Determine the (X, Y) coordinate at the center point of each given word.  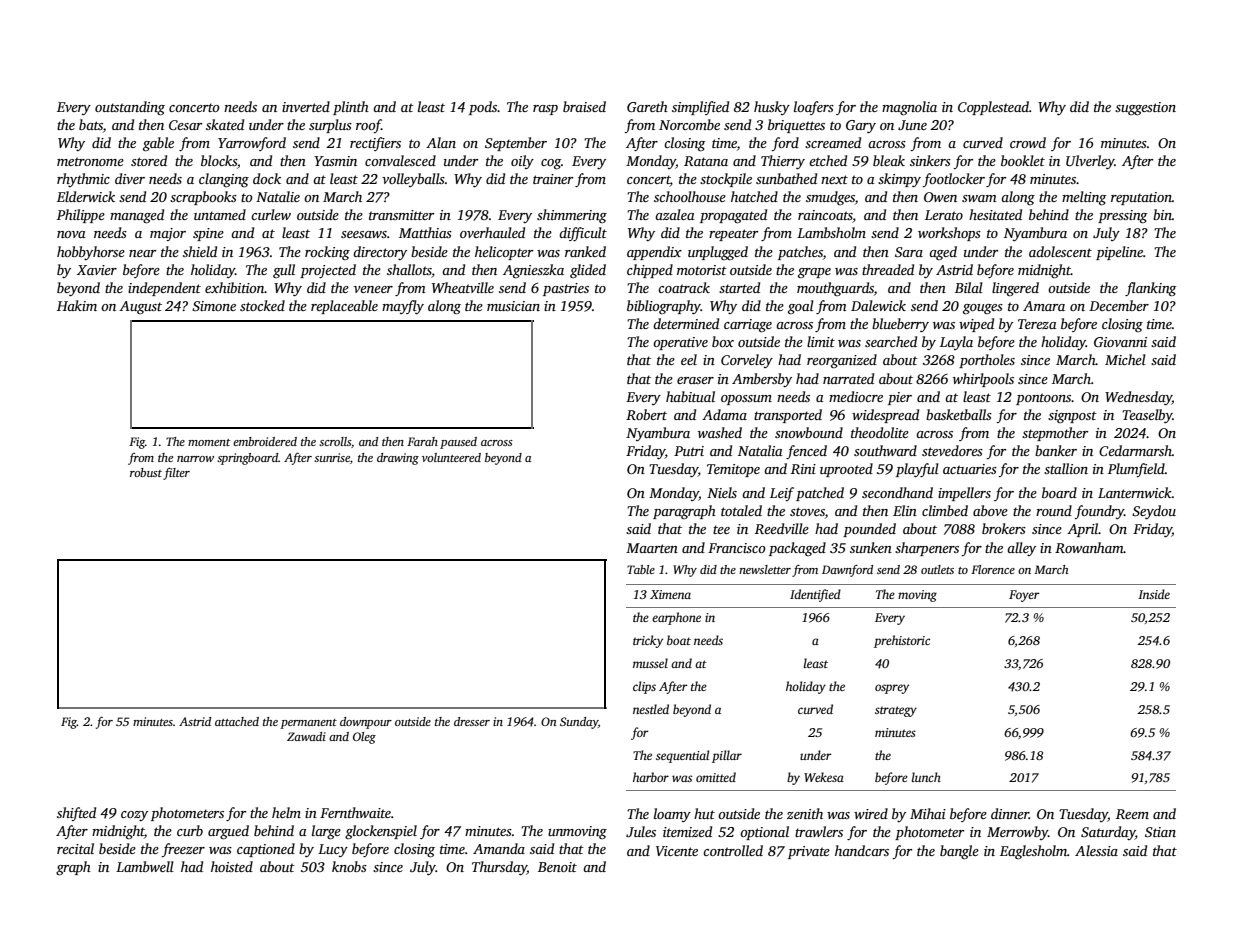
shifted (76, 814)
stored (149, 160)
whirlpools (983, 380)
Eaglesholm (1033, 852)
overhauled (492, 232)
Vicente (677, 851)
